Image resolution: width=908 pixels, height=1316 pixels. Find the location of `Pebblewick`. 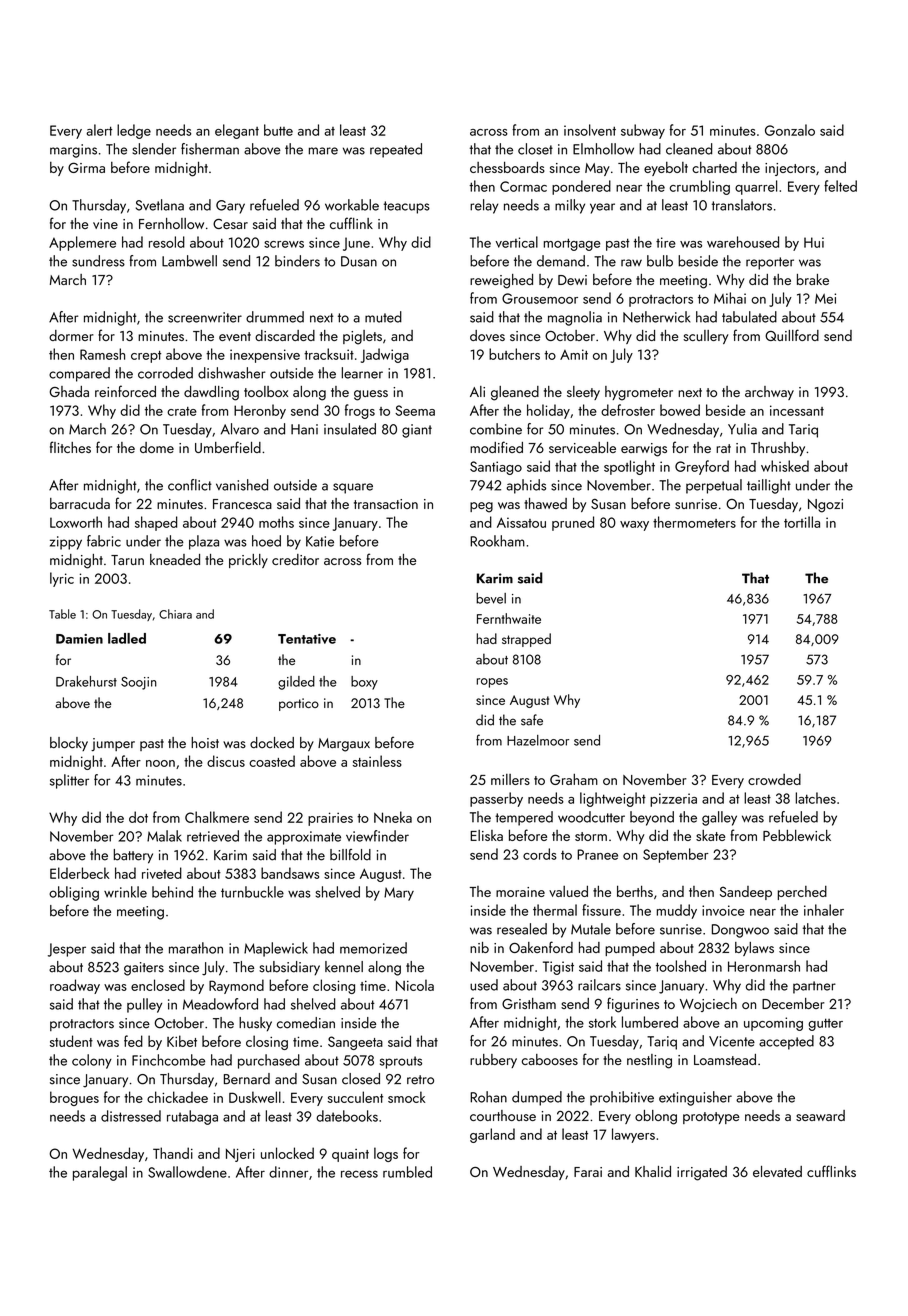

Pebblewick is located at coordinates (797, 835).
